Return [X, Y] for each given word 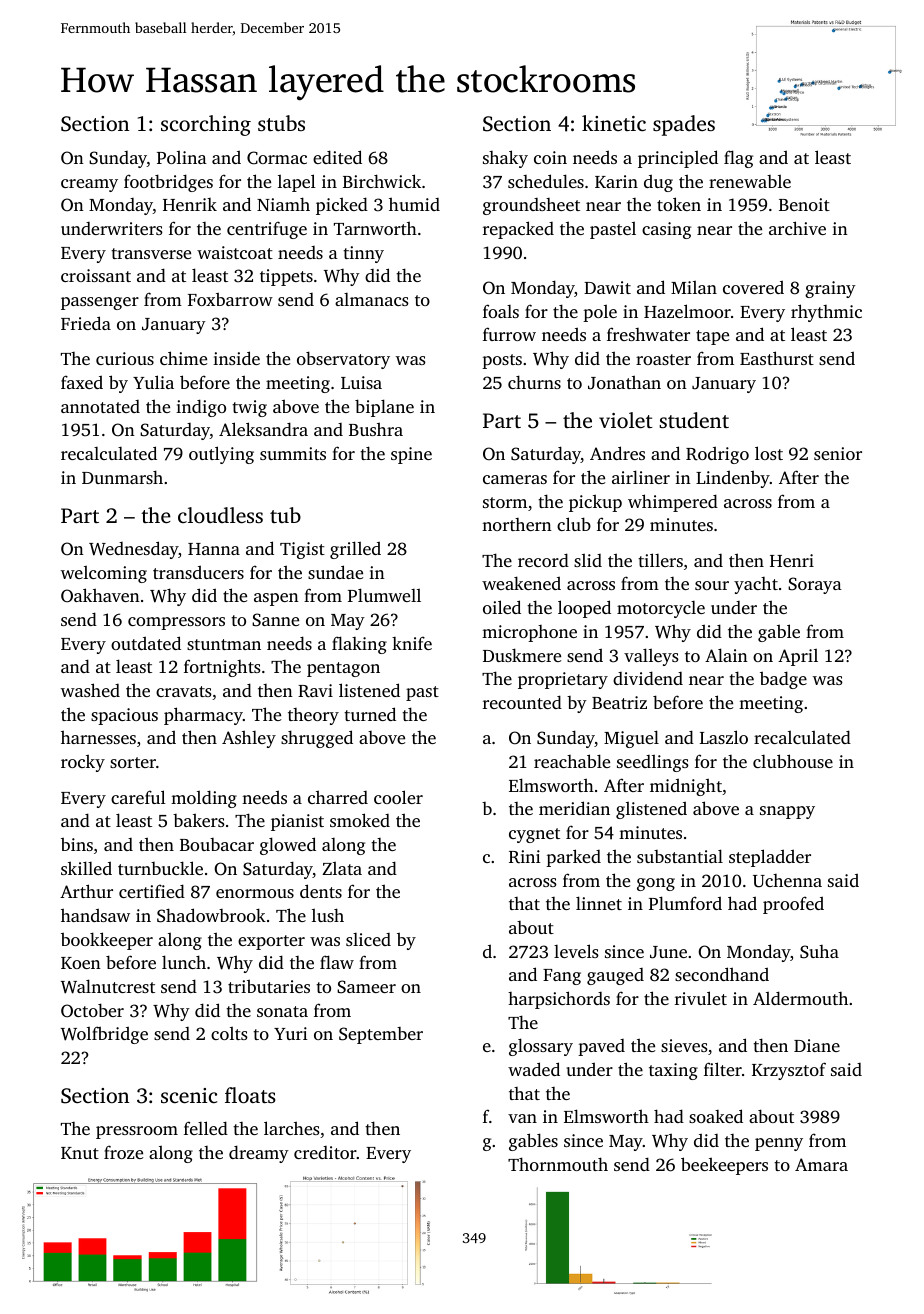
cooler [398, 797]
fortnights [222, 668]
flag [738, 159]
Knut [80, 1153]
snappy [787, 812]
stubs [281, 123]
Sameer [366, 986]
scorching [206, 125]
